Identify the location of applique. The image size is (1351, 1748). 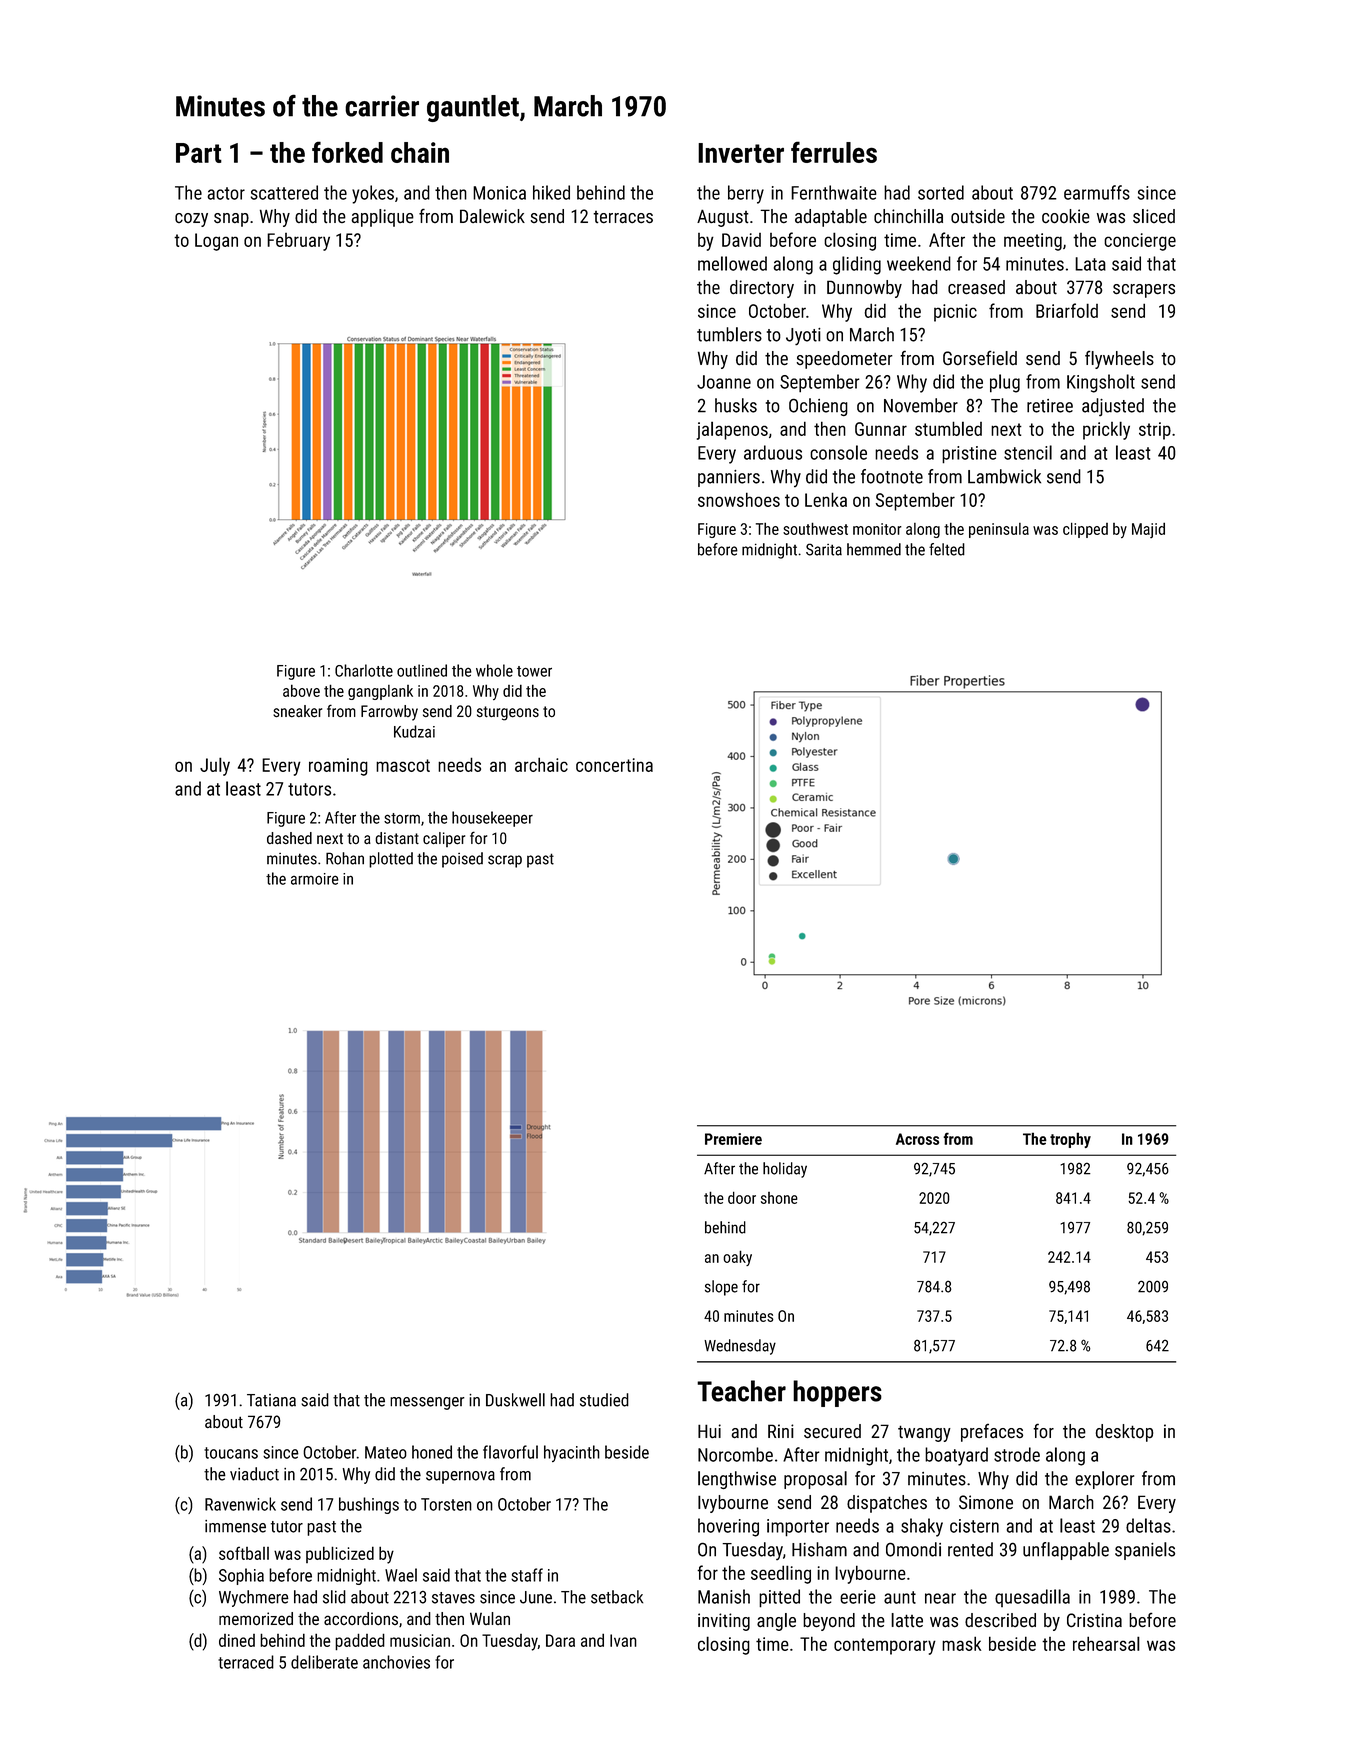
(382, 218).
